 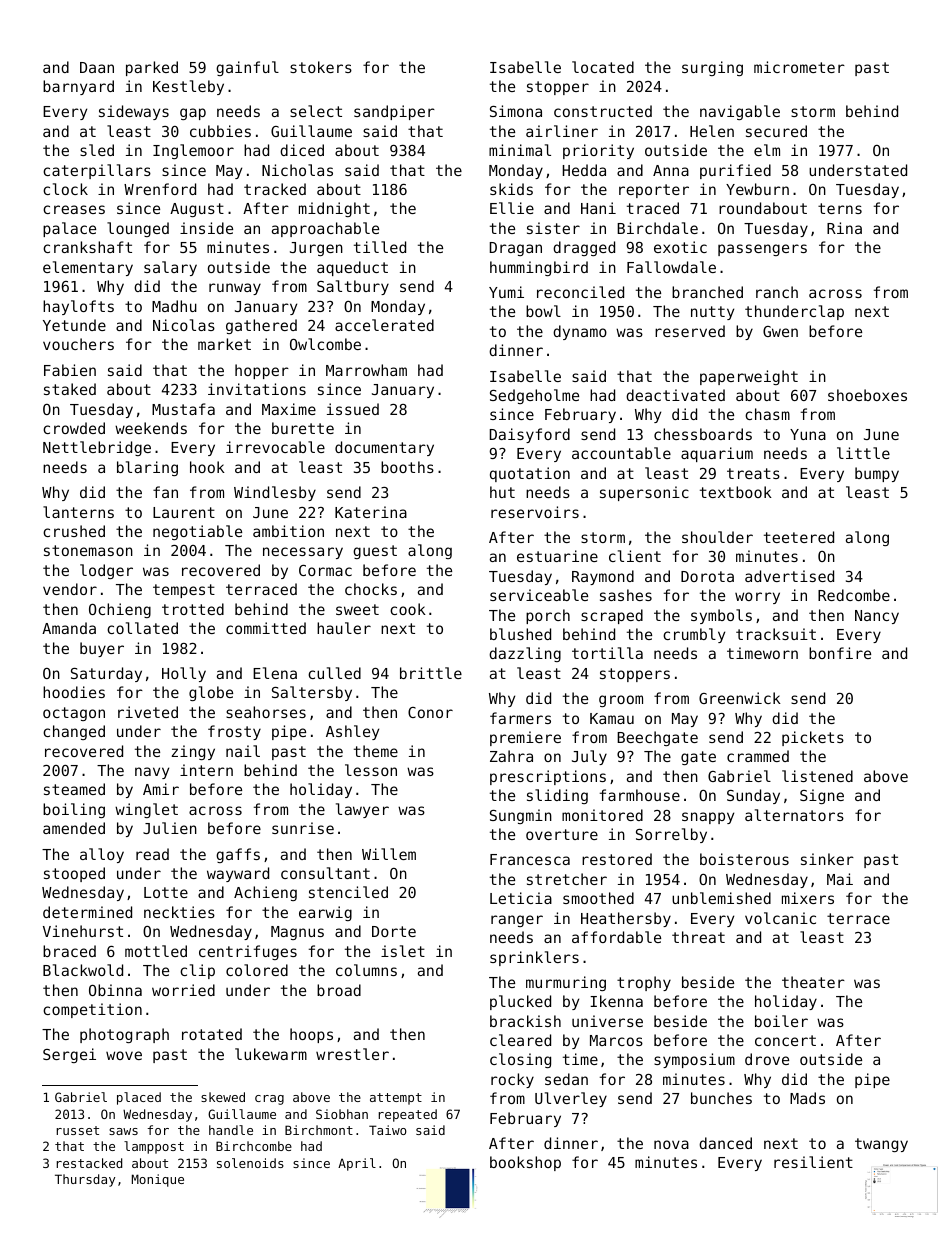 What do you see at coordinates (389, 854) in the page?
I see `Willem` at bounding box center [389, 854].
